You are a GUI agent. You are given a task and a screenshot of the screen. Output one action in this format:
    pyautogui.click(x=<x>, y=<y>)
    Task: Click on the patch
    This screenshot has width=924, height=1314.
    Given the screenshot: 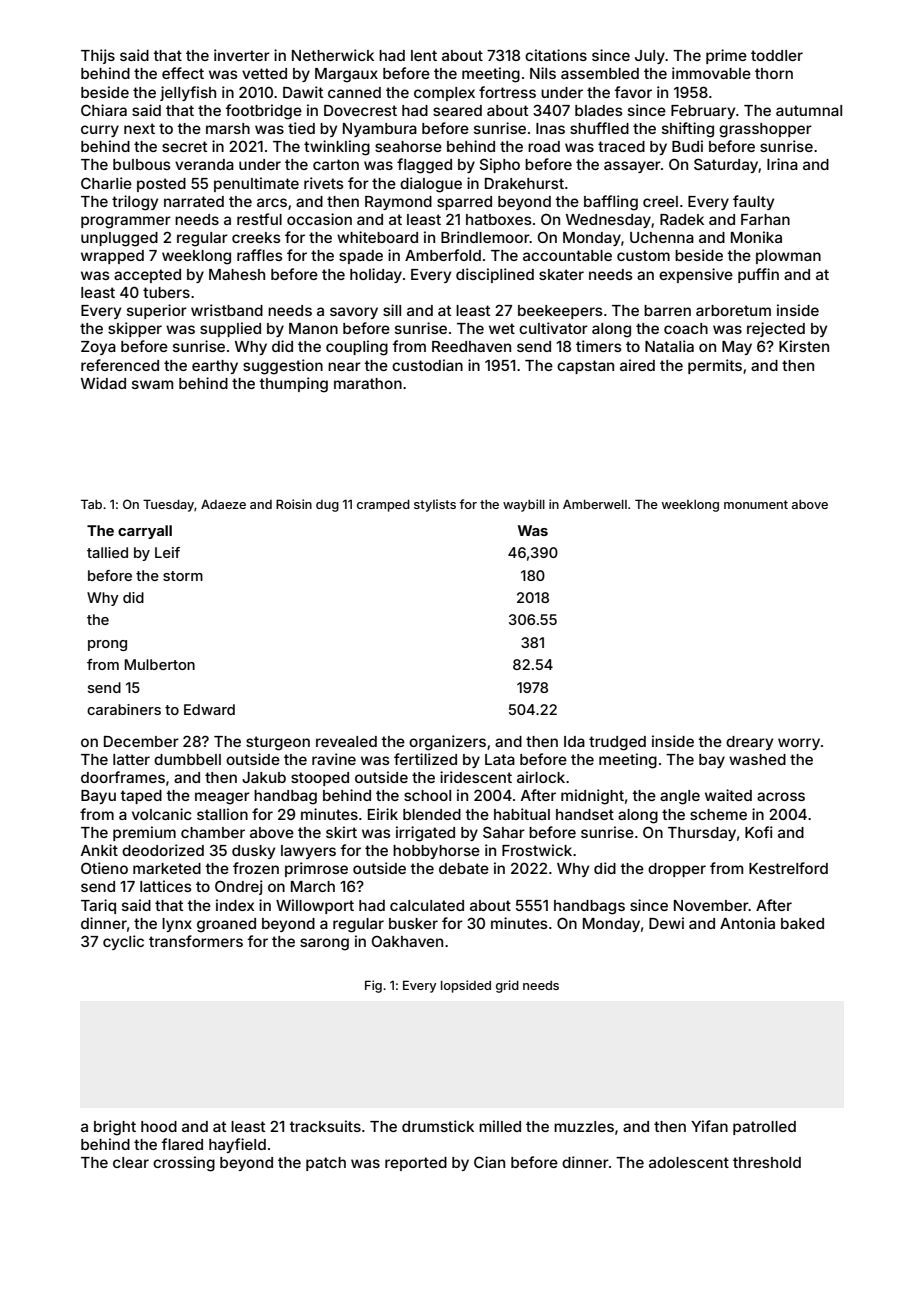 What is the action you would take?
    pyautogui.click(x=326, y=1164)
